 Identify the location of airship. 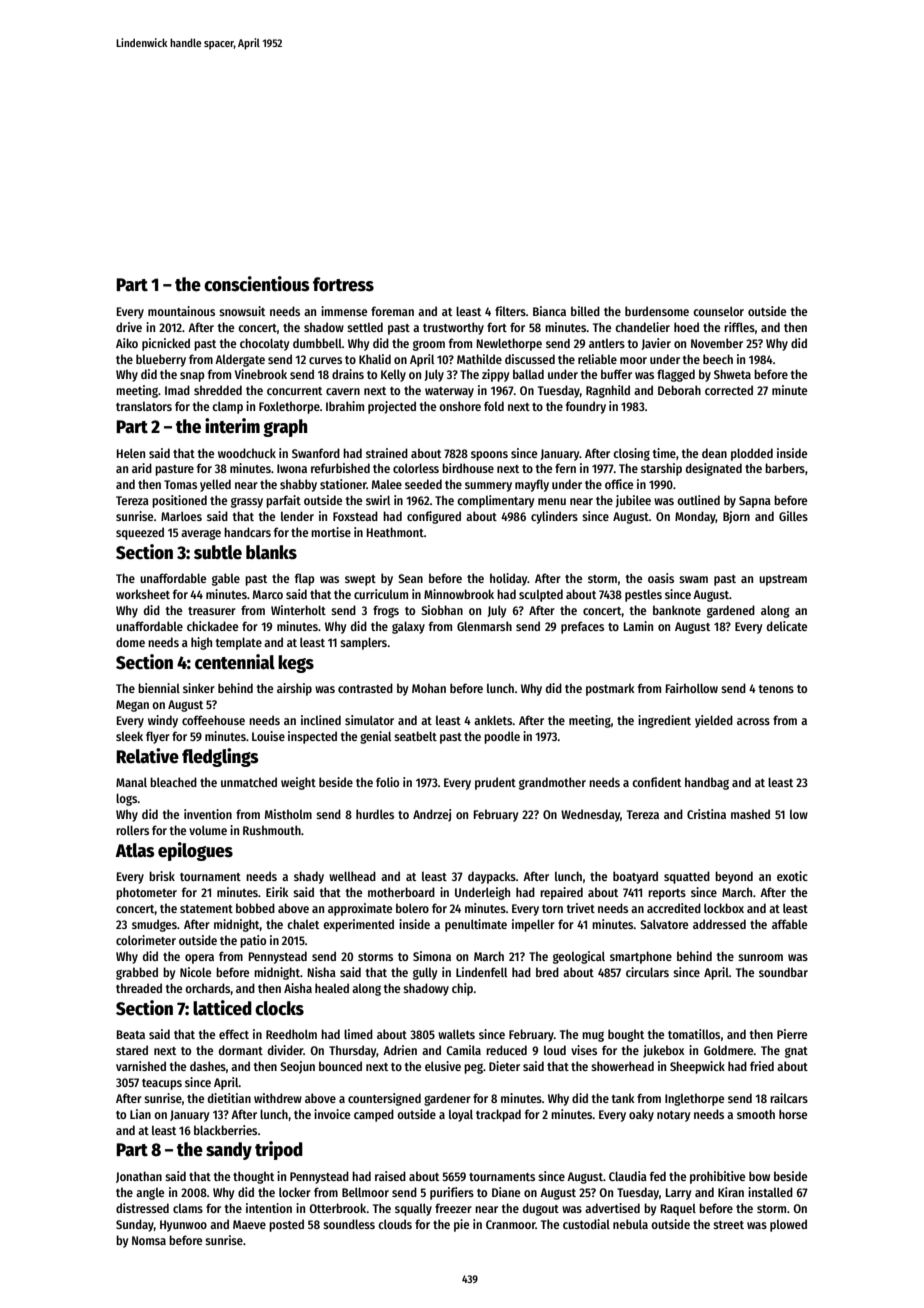
(294, 689).
